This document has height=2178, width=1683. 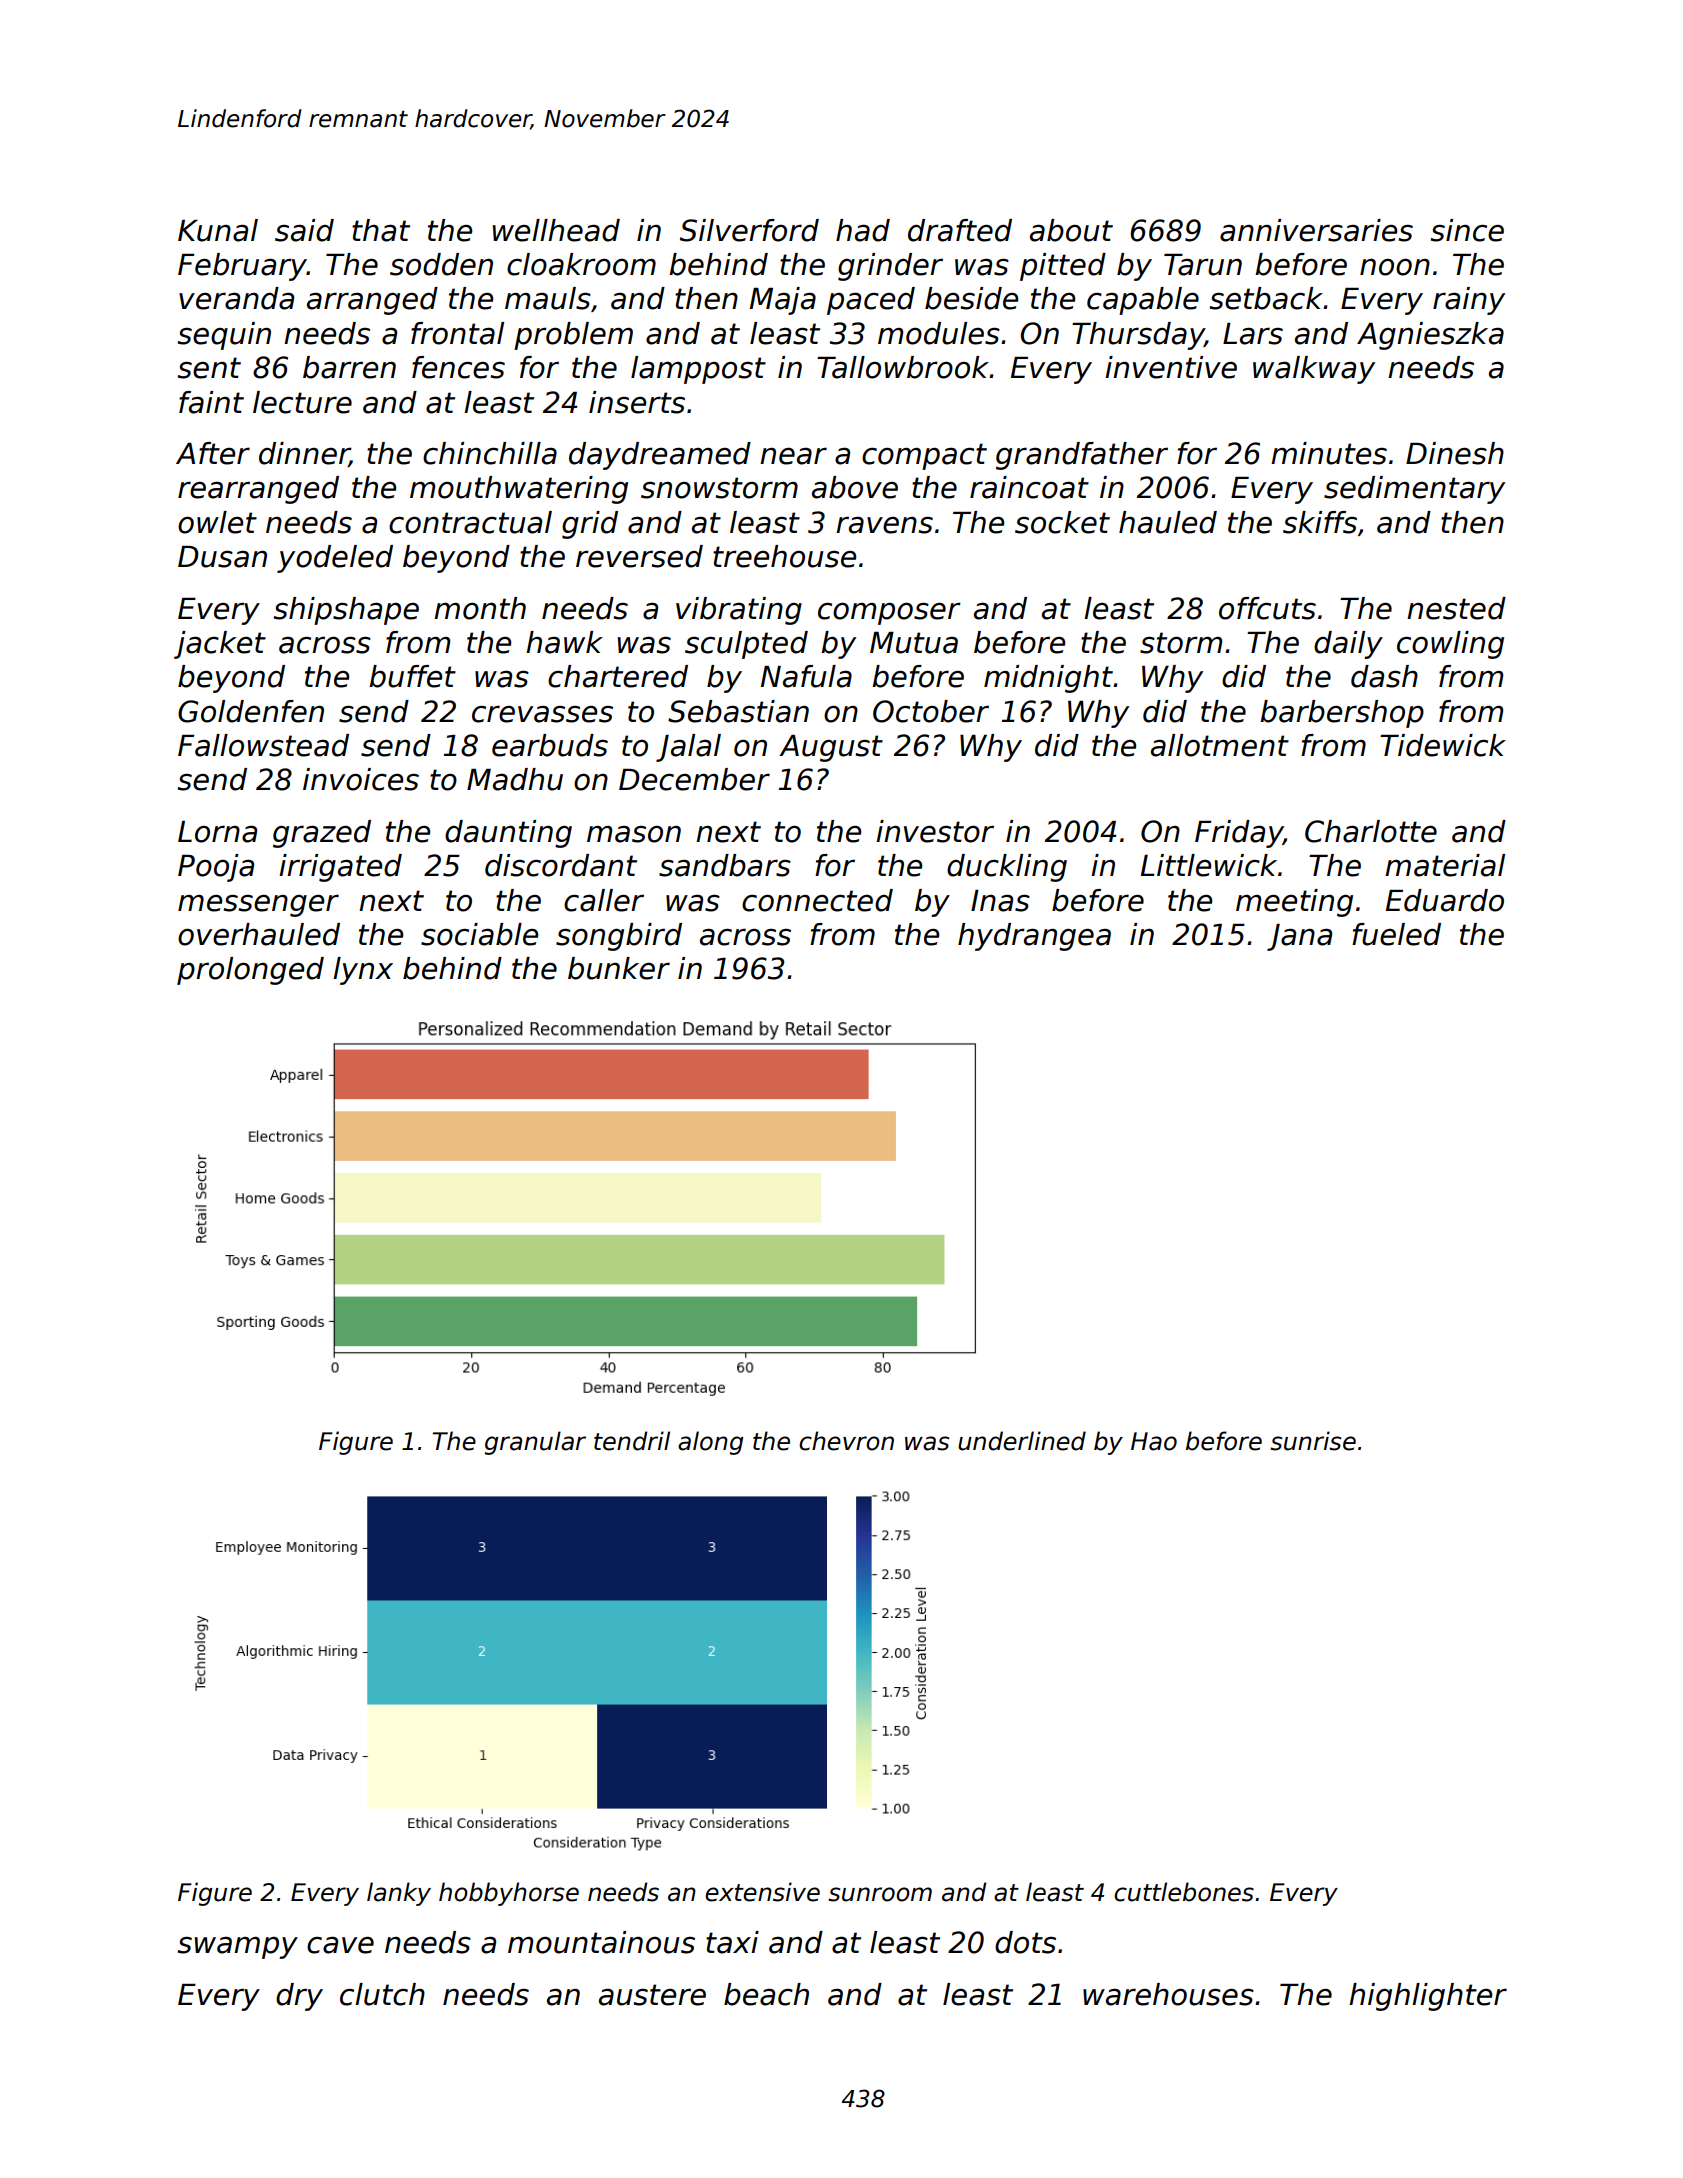 I want to click on sunrise, so click(x=1313, y=1441).
